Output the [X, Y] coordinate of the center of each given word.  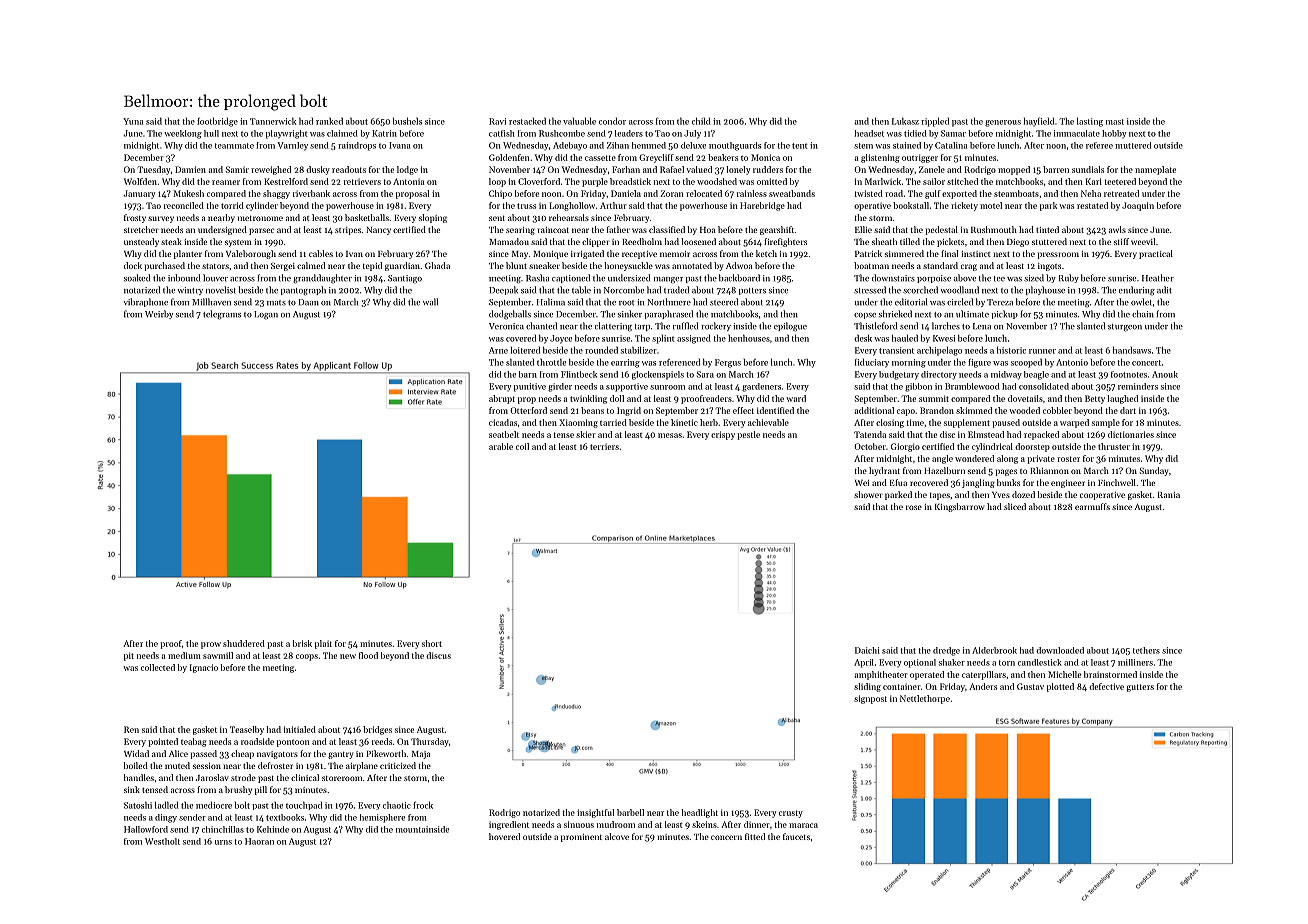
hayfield [1039, 122]
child [701, 121]
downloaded [1060, 650]
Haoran [259, 841]
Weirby [159, 314]
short [432, 643]
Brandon [937, 410]
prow [211, 645]
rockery [716, 326]
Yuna [133, 121]
